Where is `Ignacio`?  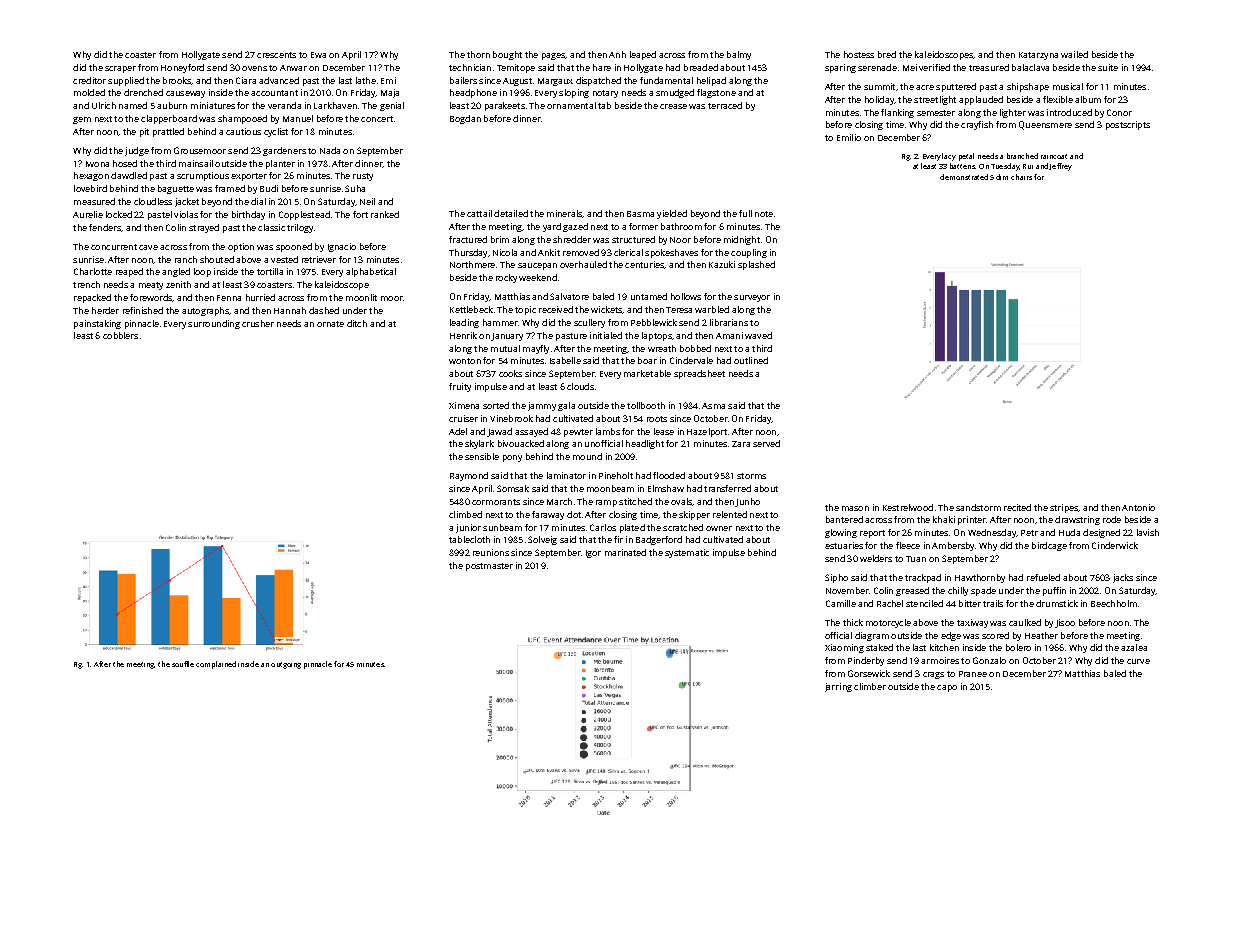 Ignacio is located at coordinates (342, 247).
